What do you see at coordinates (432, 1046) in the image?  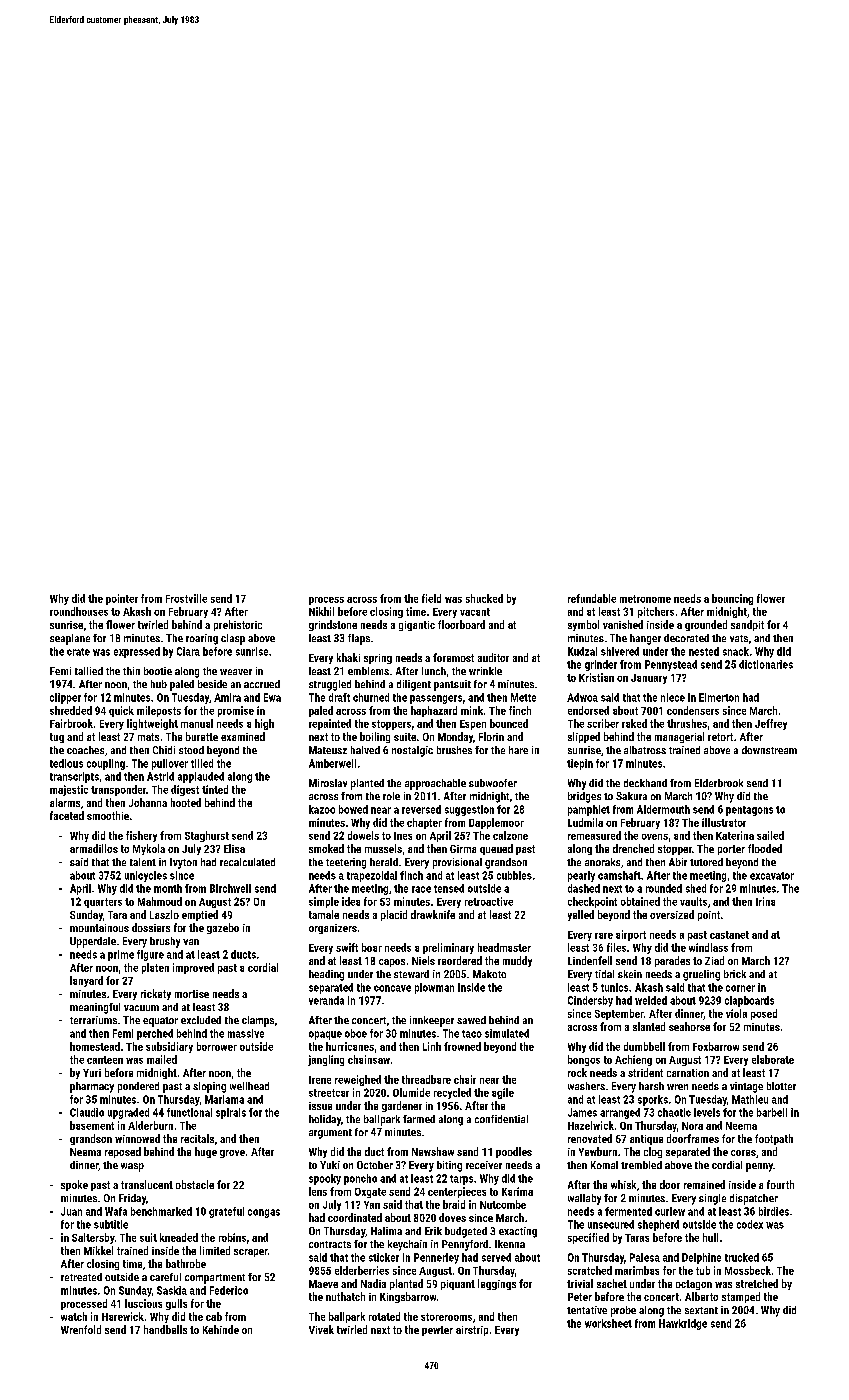 I see `Linh` at bounding box center [432, 1046].
